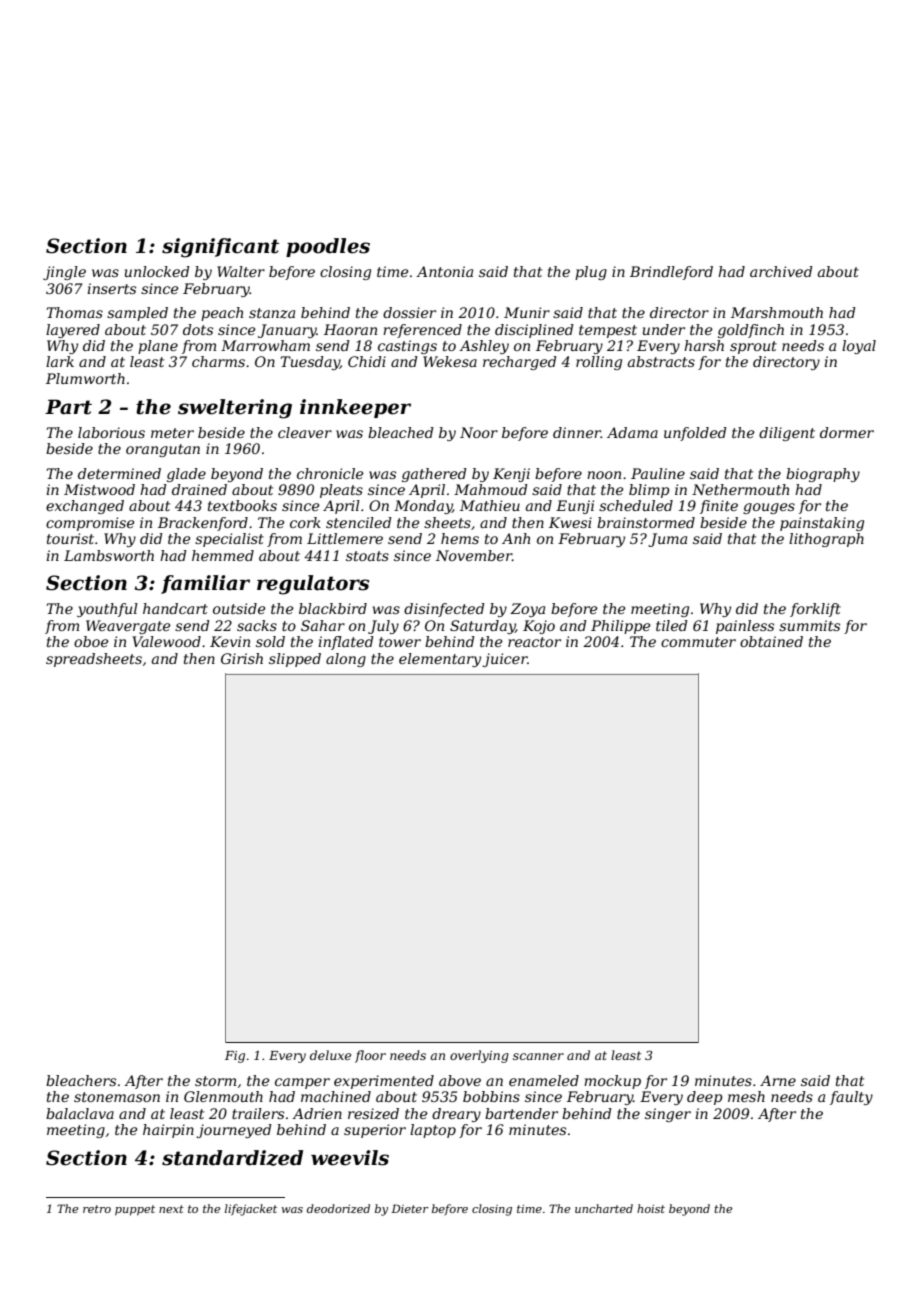  Describe the element at coordinates (490, 505) in the screenshot. I see `Mathieu` at that location.
